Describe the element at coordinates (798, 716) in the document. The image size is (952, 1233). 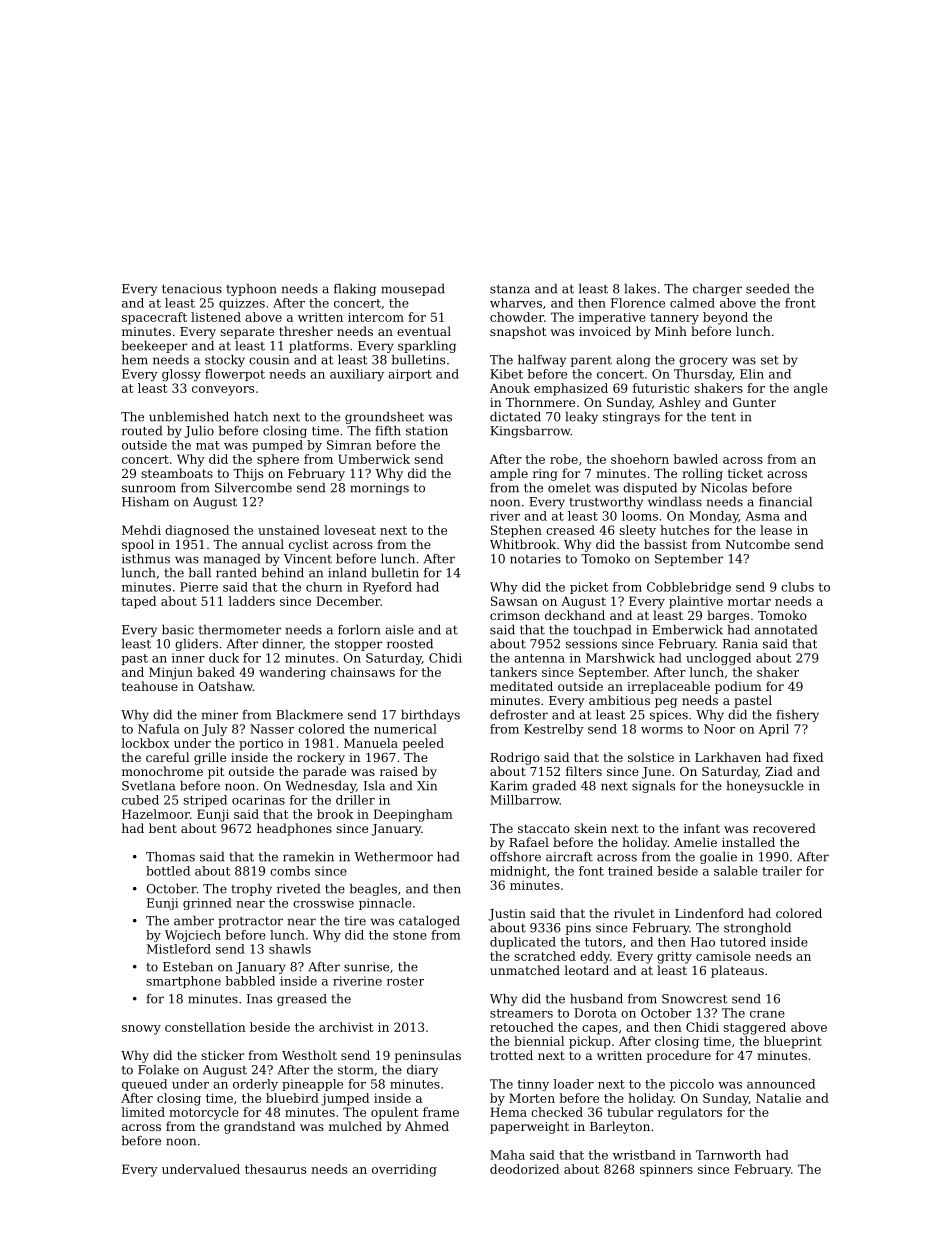
I see `fishery` at that location.
